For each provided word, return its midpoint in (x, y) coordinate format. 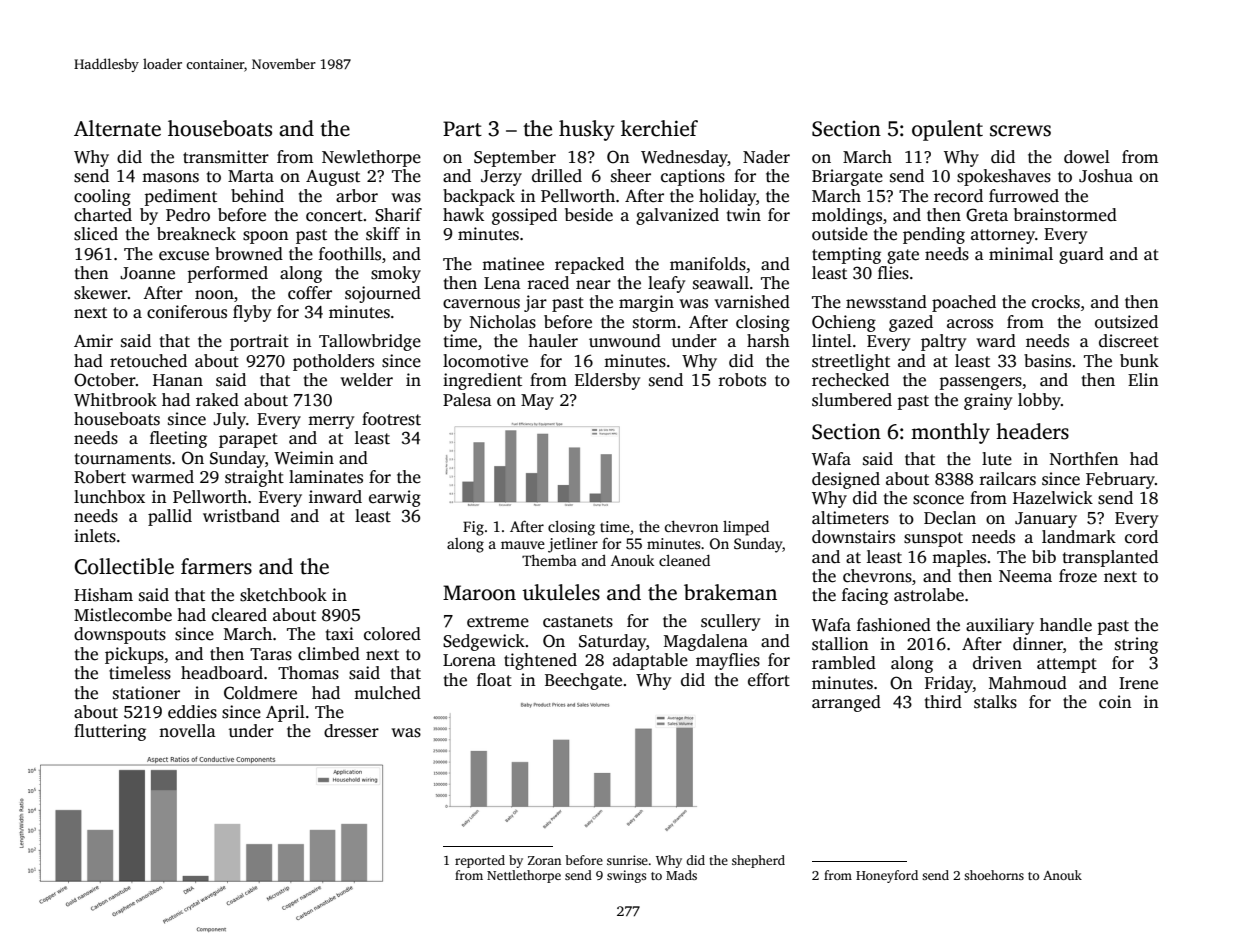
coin (1115, 702)
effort (769, 680)
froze (1078, 576)
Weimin (304, 458)
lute (997, 459)
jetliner (573, 545)
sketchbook (283, 595)
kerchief (659, 128)
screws (1020, 131)
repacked (589, 265)
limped (746, 528)
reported (480, 861)
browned (249, 254)
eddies (192, 712)
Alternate (117, 128)
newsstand (886, 302)
